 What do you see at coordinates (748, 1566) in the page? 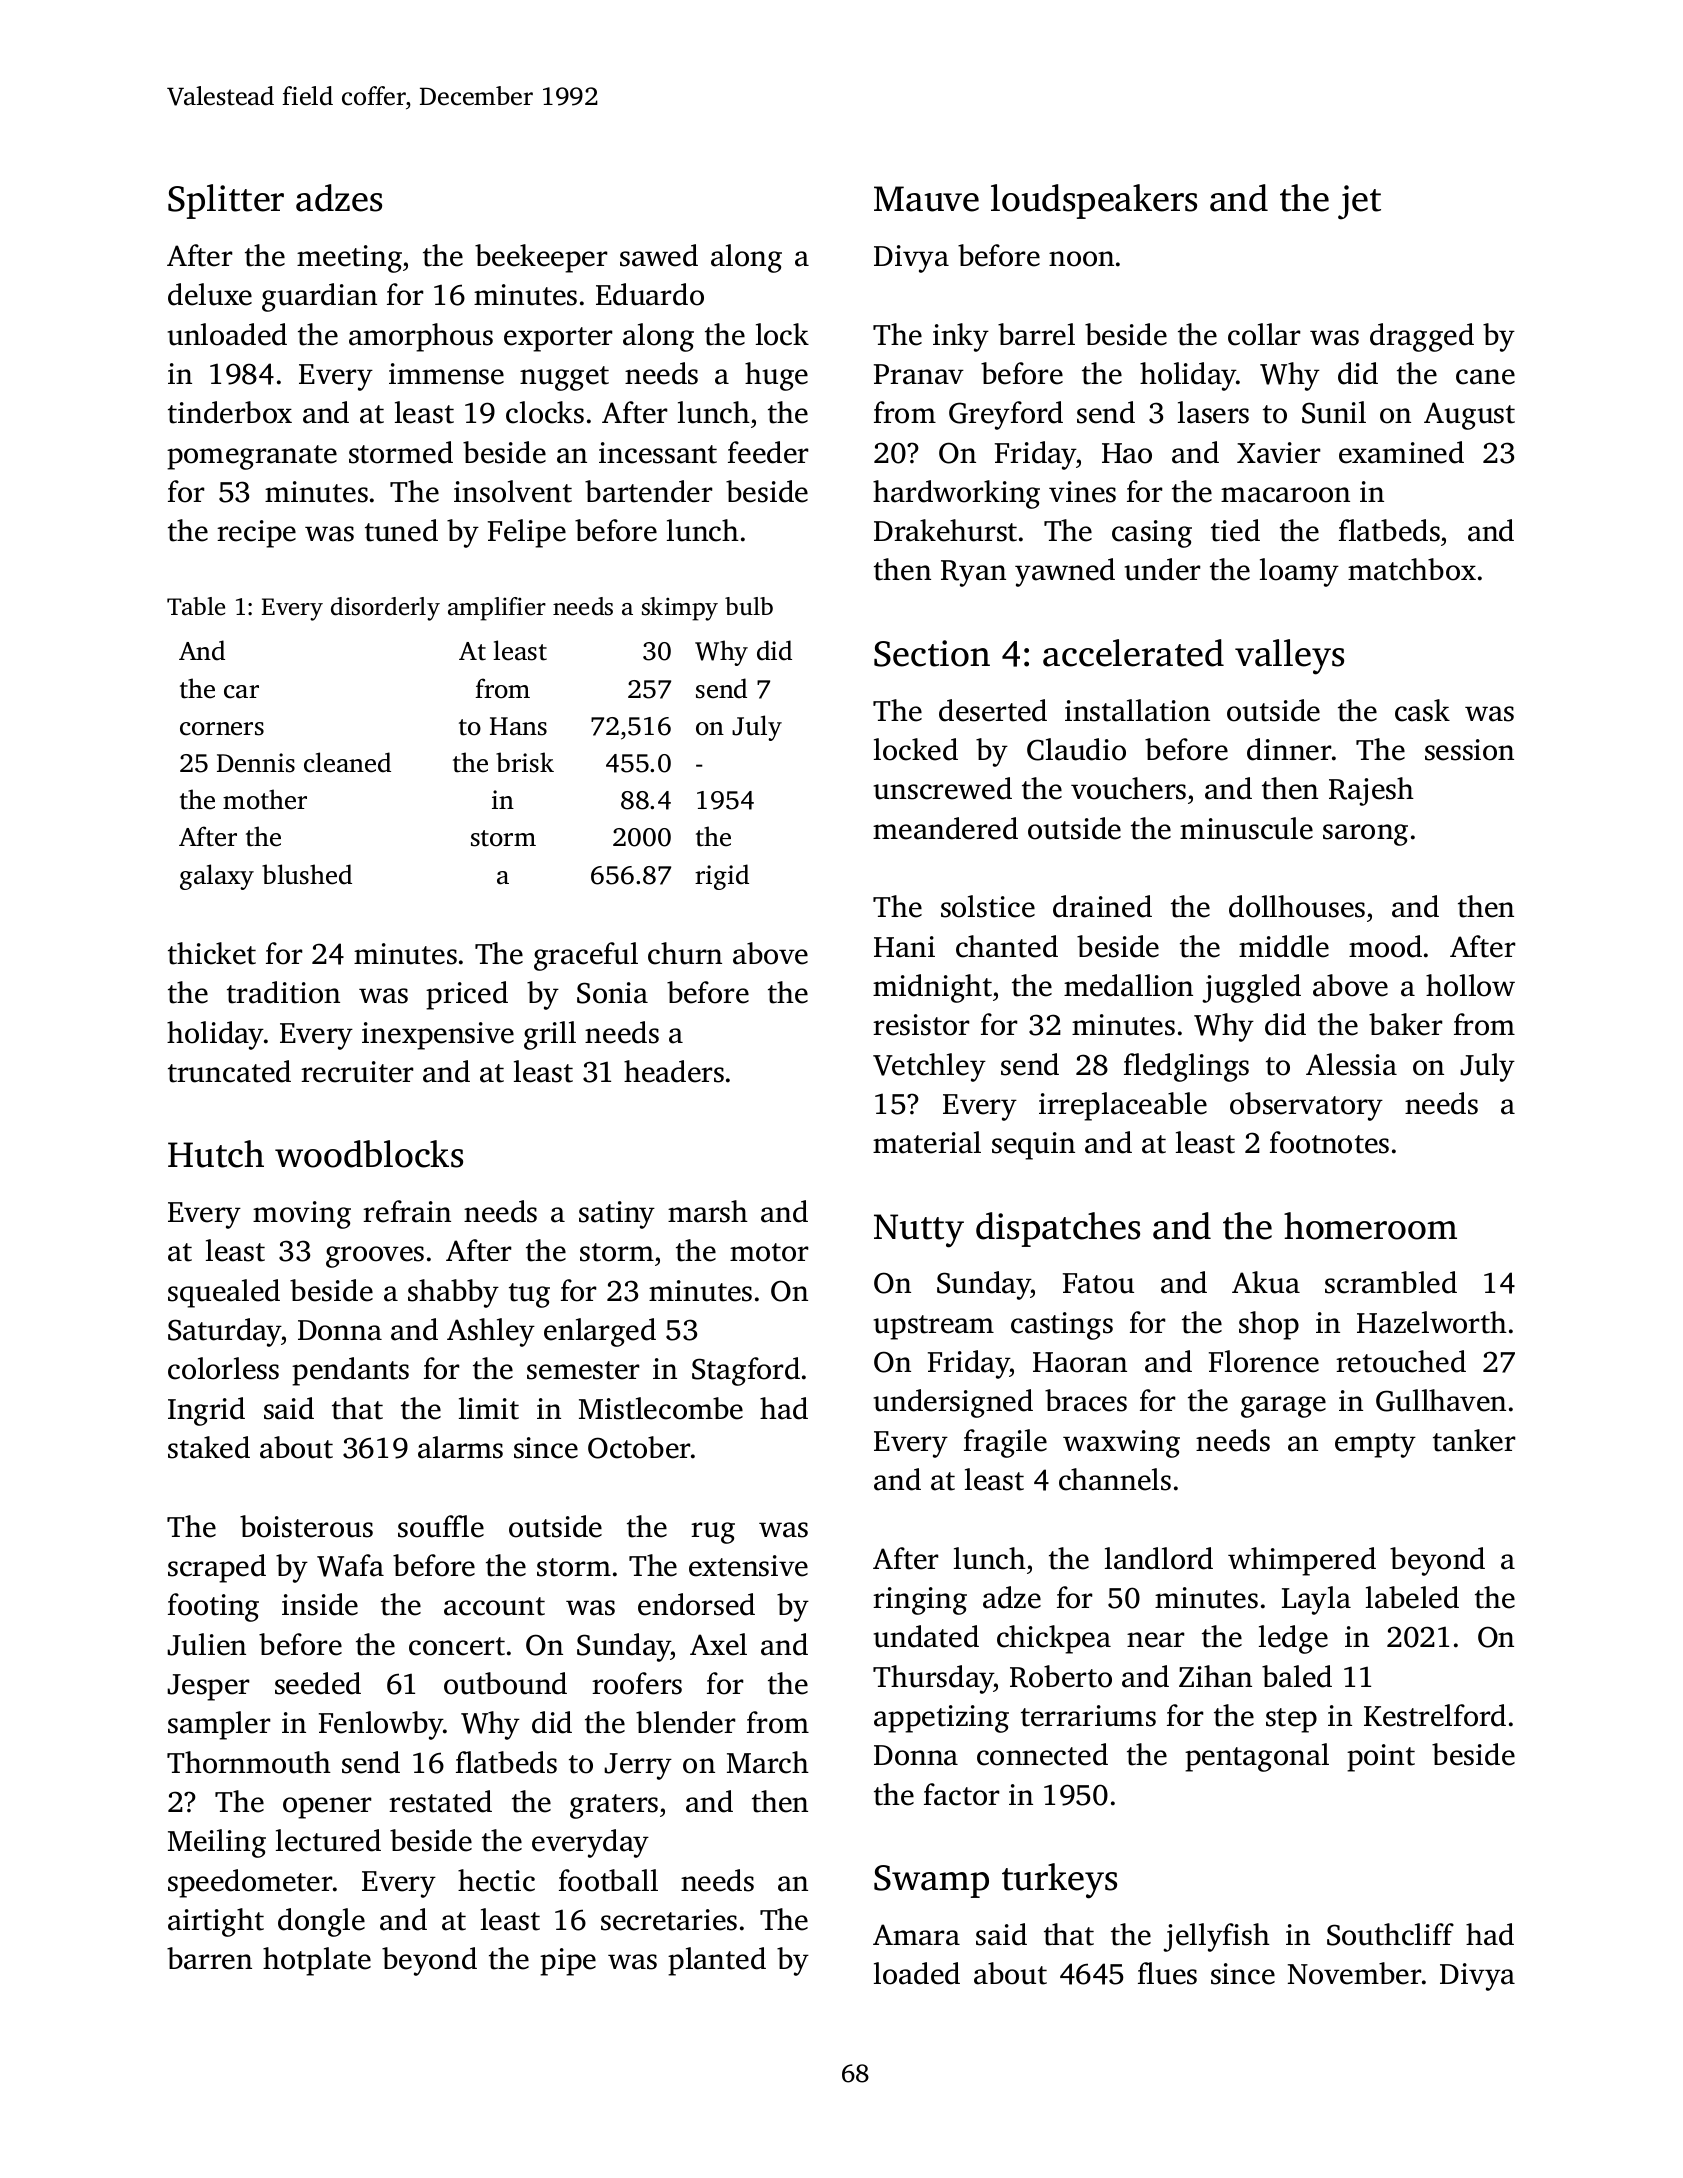
I see `extensive` at bounding box center [748, 1566].
